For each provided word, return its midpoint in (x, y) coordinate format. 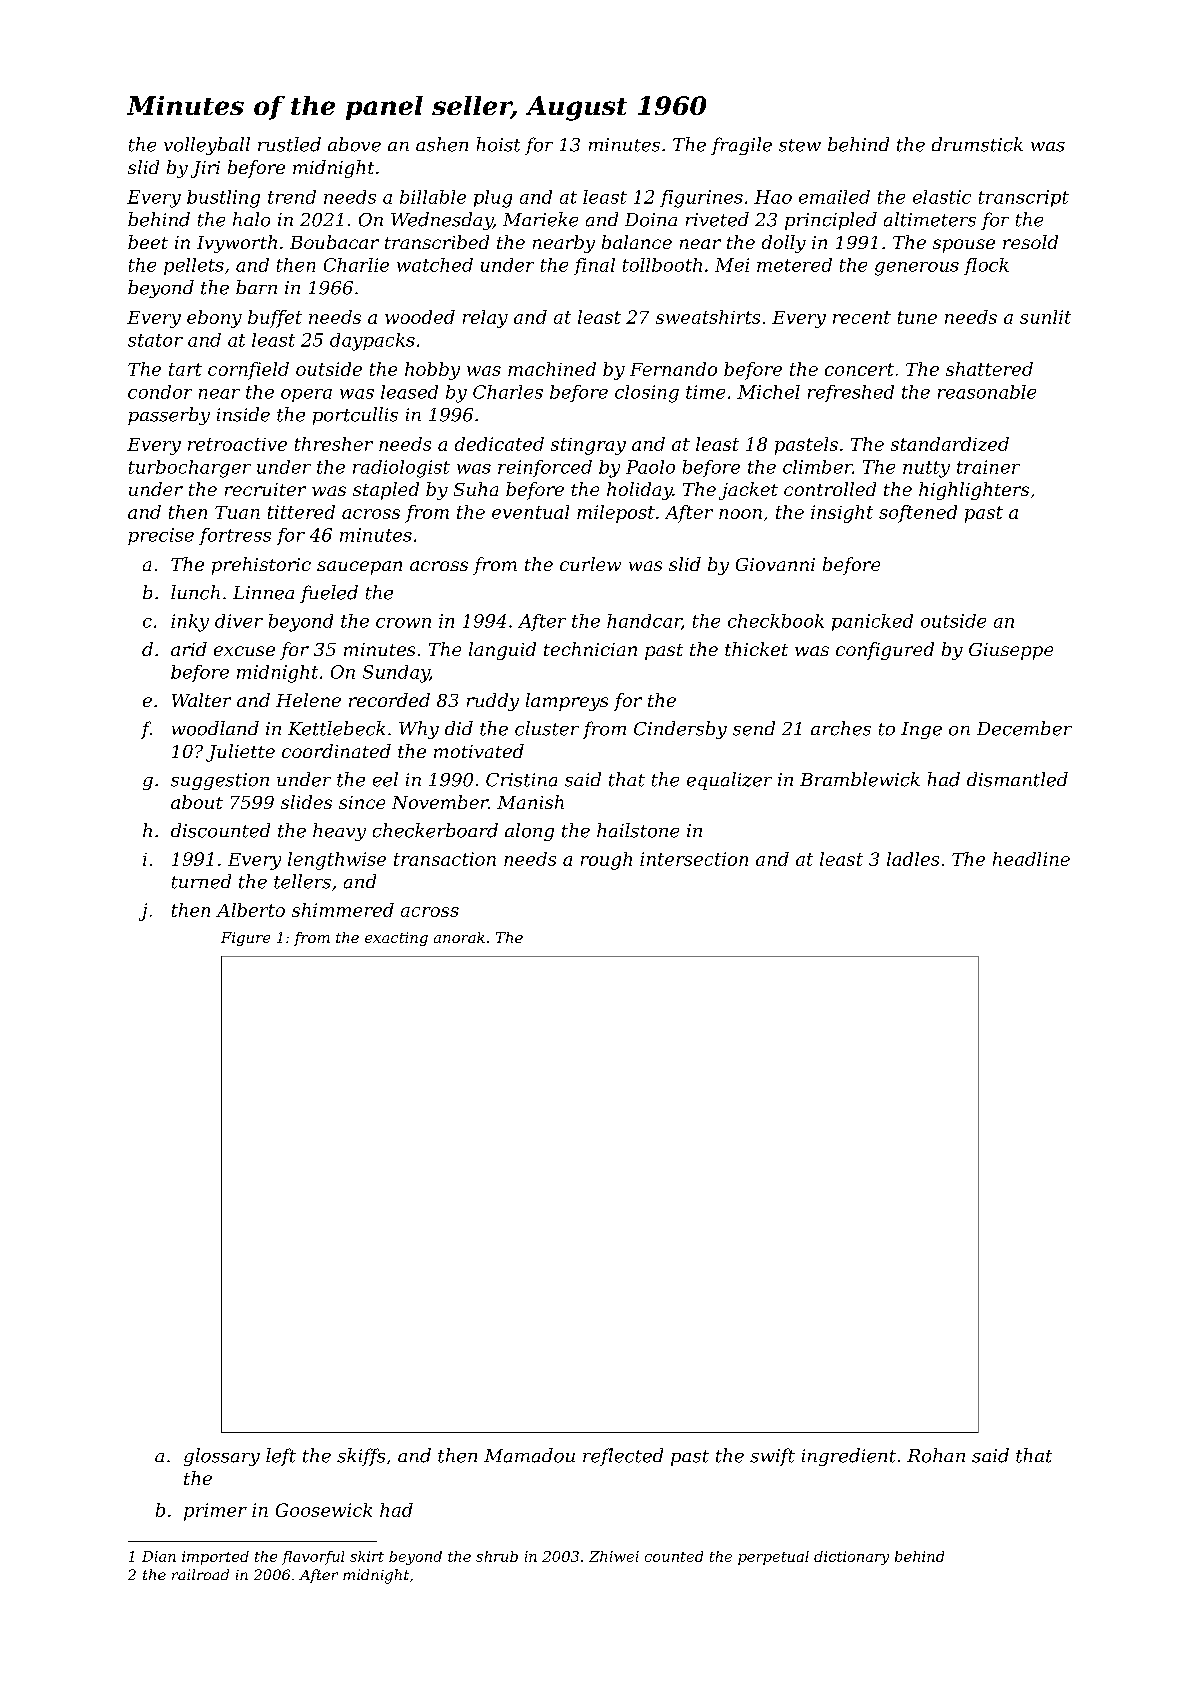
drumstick (977, 144)
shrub (497, 1556)
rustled (289, 144)
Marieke (540, 219)
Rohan (936, 1455)
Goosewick (324, 1510)
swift (772, 1457)
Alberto (250, 910)
